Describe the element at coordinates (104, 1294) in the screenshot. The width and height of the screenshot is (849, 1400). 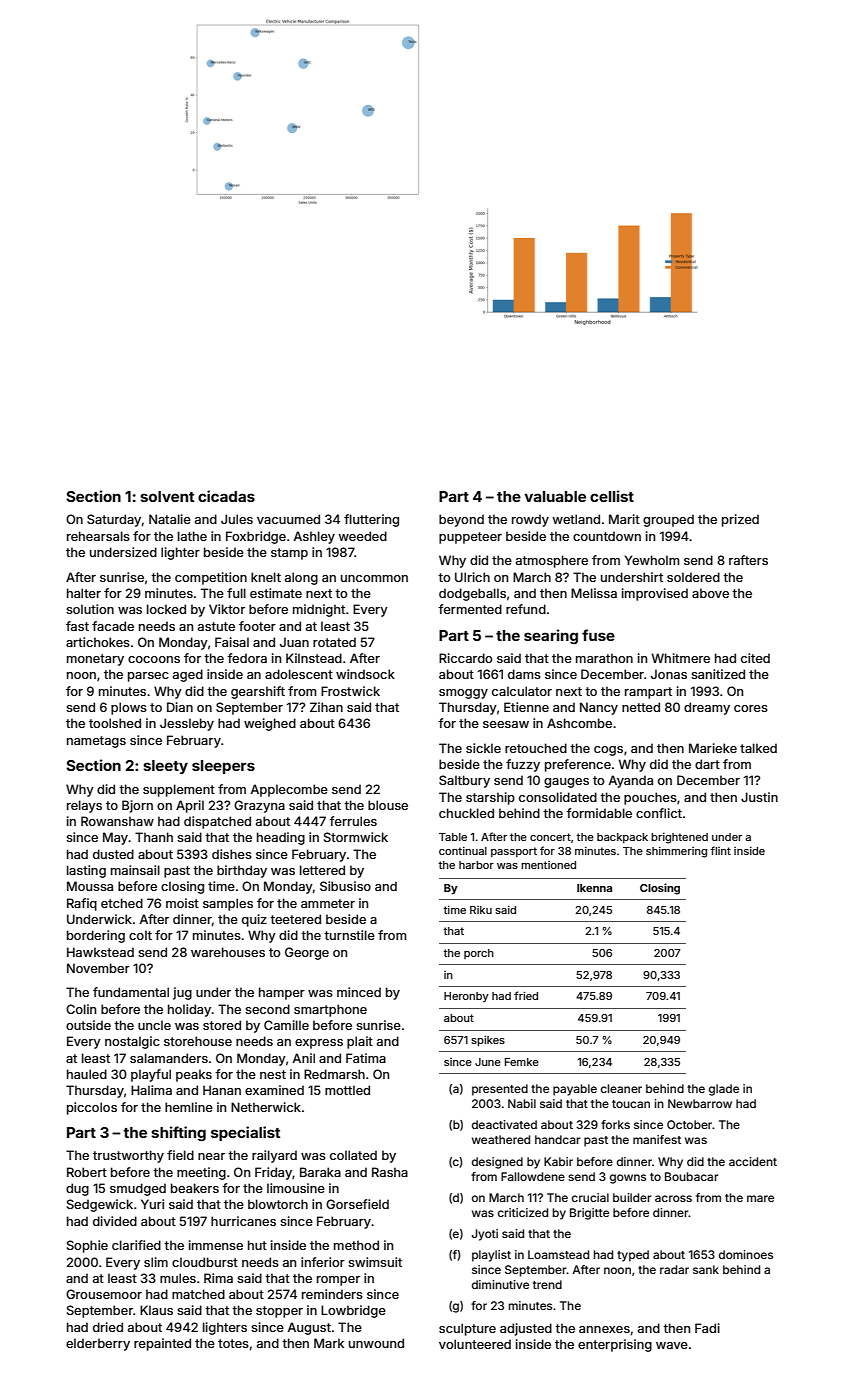
I see `Grousemoor` at that location.
